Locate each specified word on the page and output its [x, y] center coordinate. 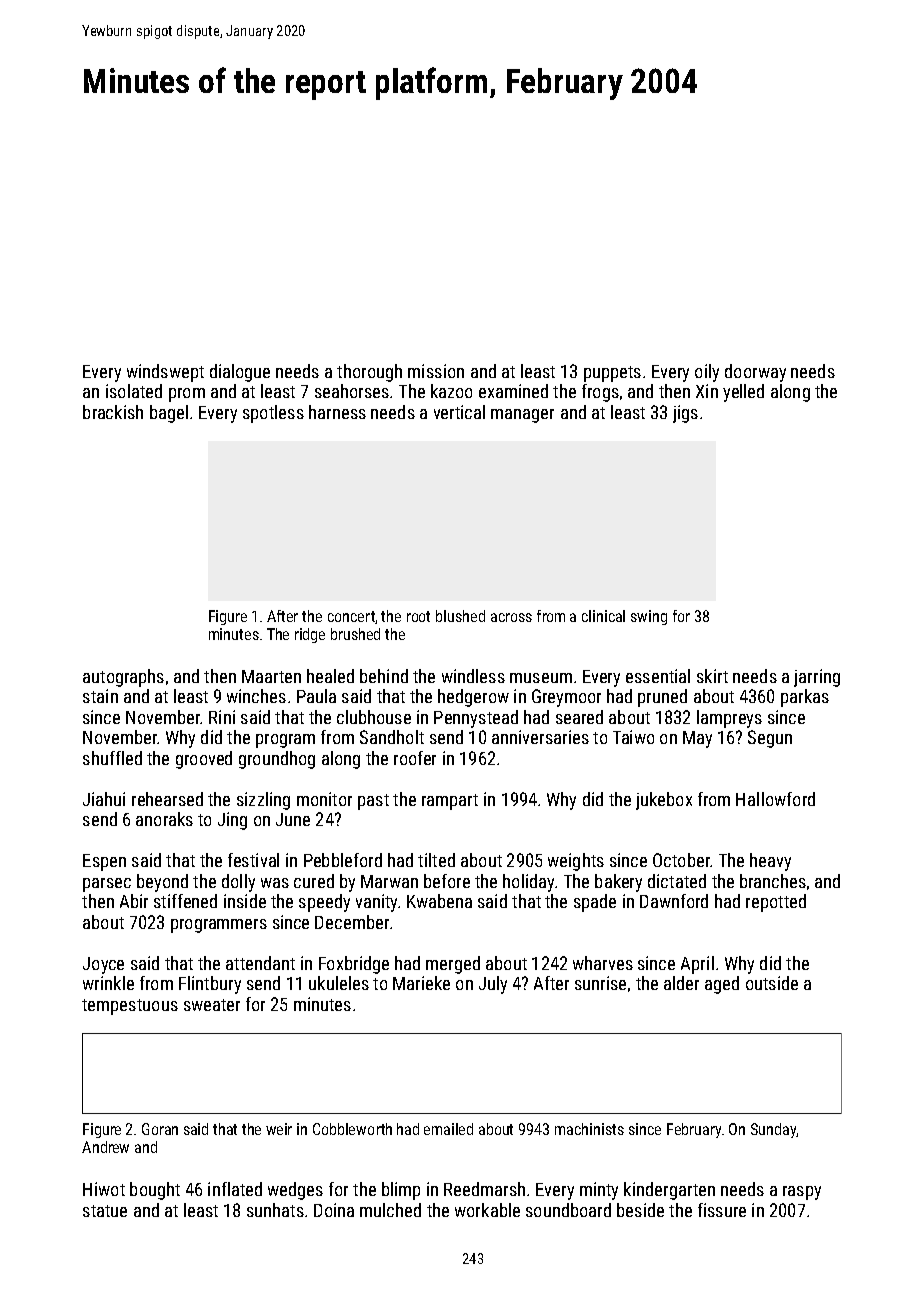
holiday [528, 883]
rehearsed [167, 799]
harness [337, 412]
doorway [755, 373]
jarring [817, 678]
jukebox [664, 801]
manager [522, 416]
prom [187, 395]
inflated [235, 1189]
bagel [169, 414]
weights [576, 862]
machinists [589, 1129]
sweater [212, 1005]
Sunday [773, 1130]
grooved [204, 760]
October [681, 860]
